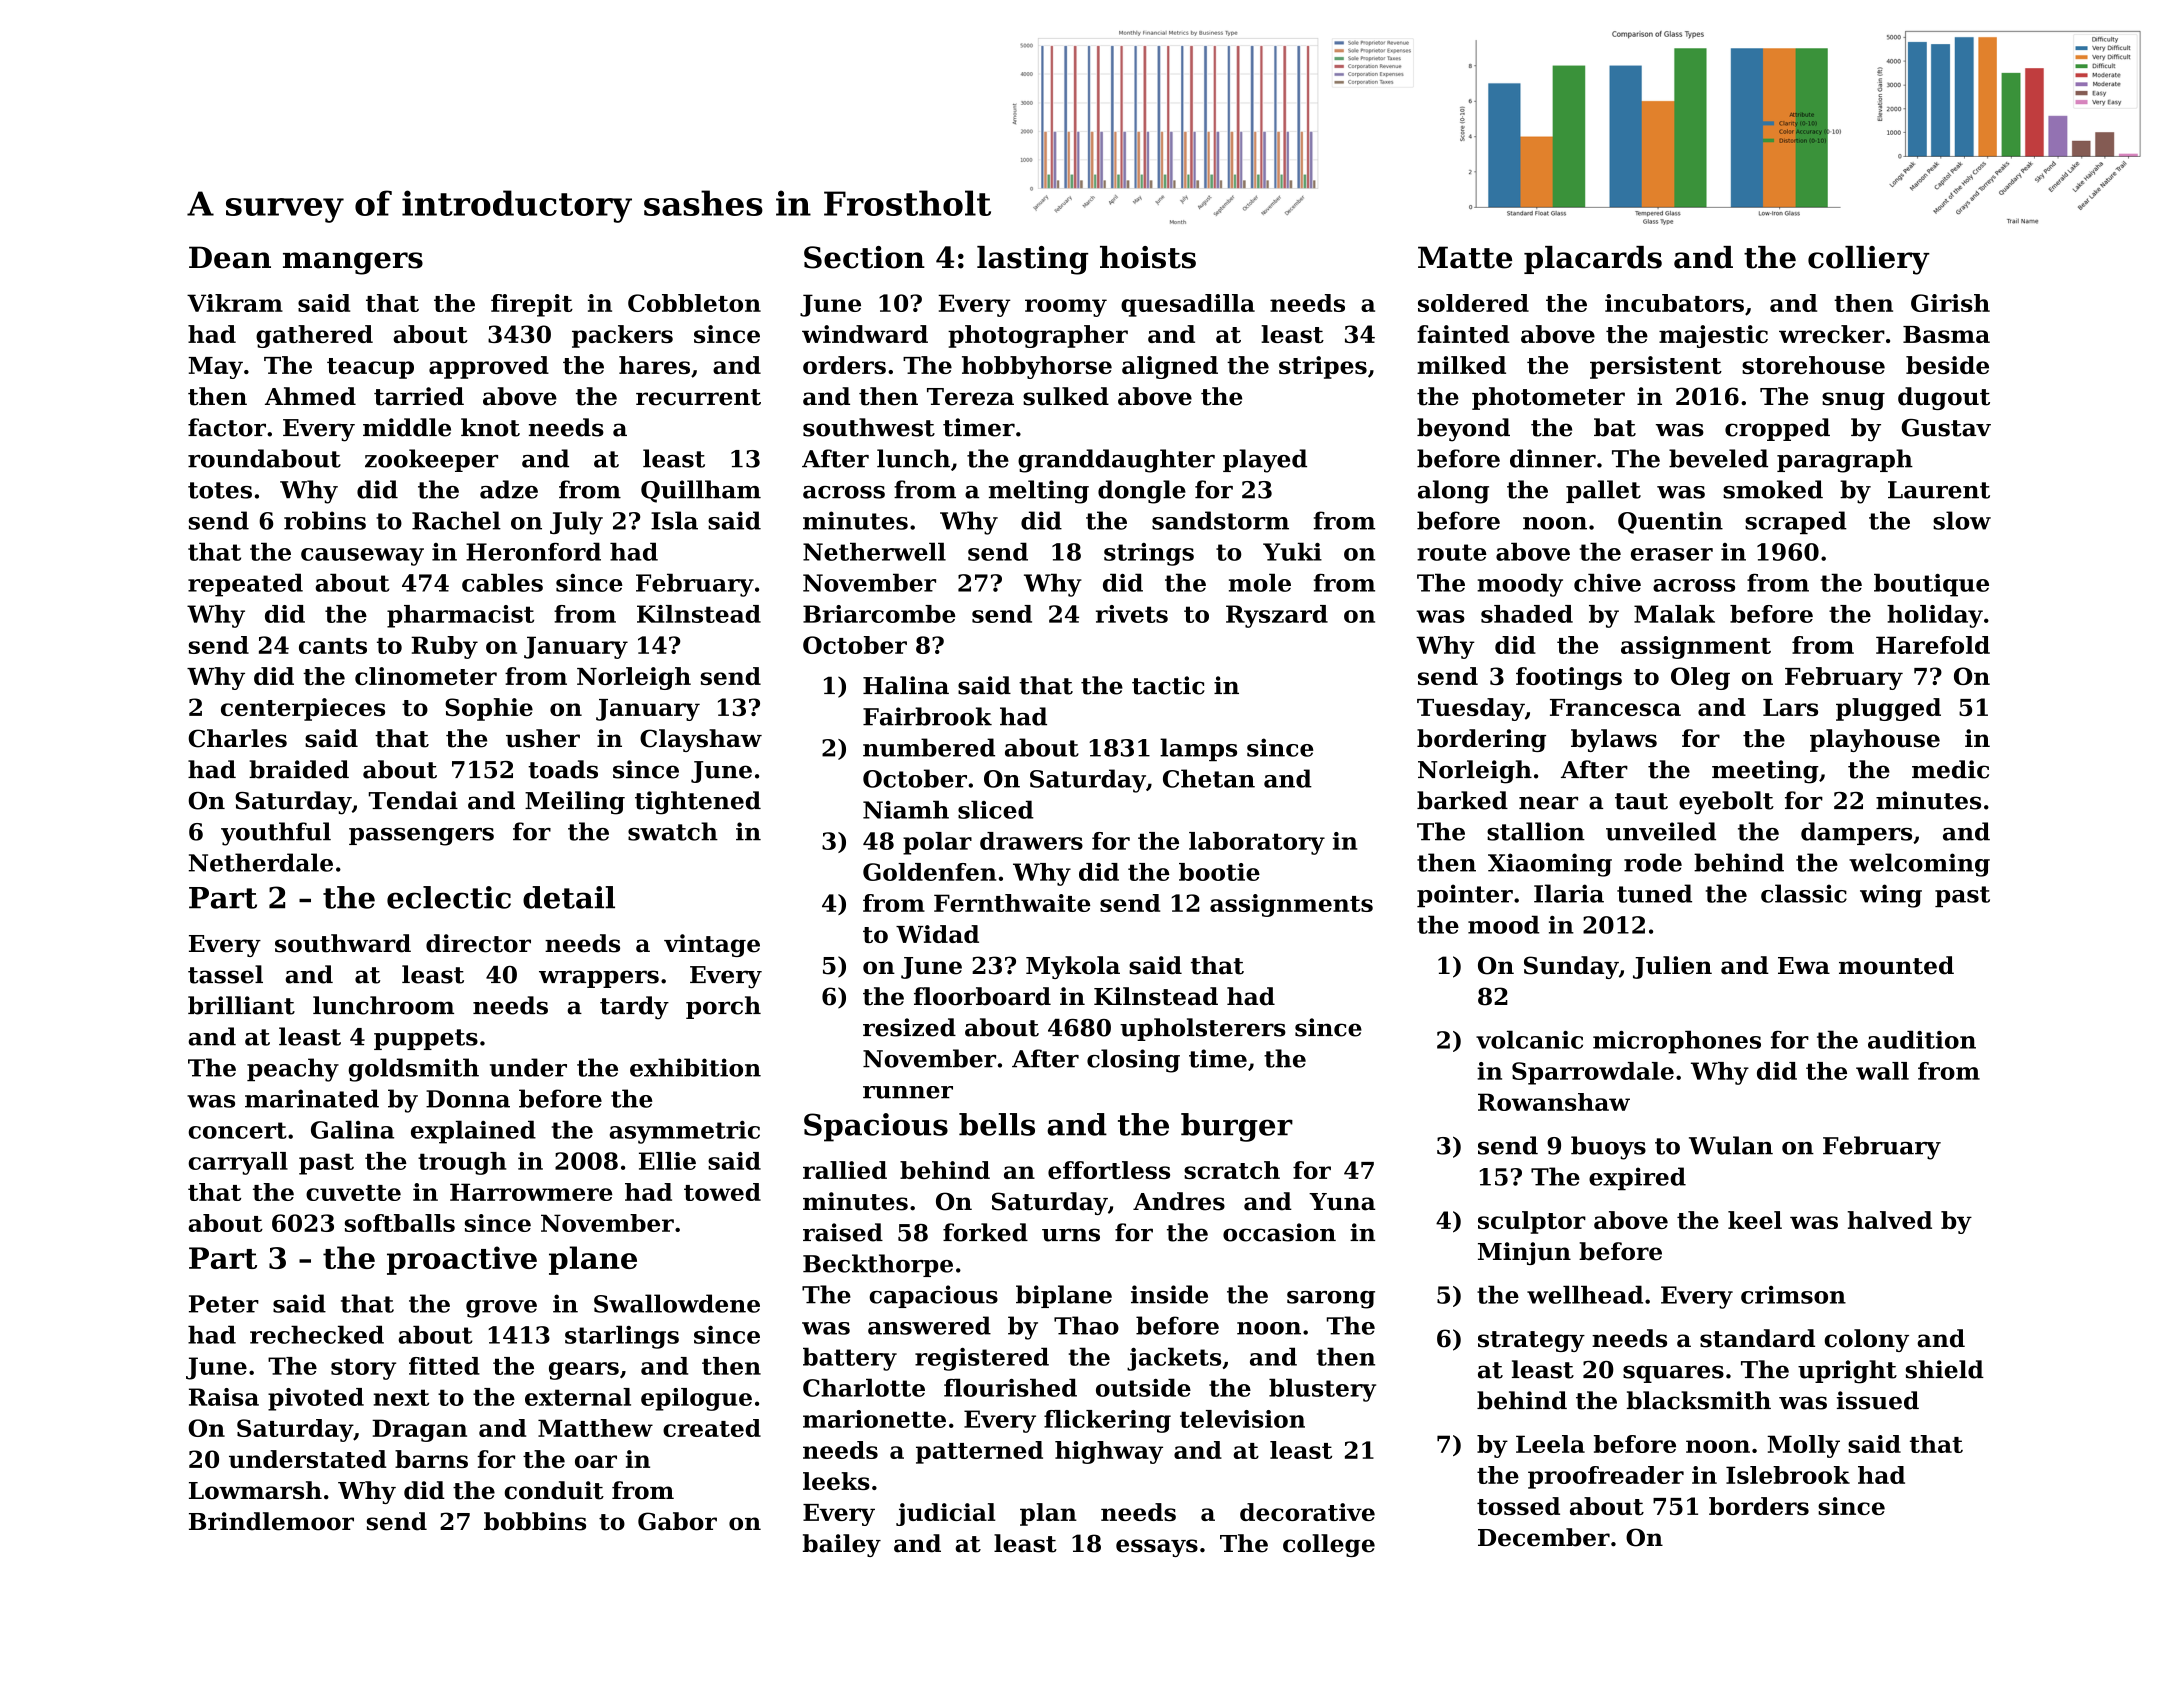 This document has width=2178, height=1683. What do you see at coordinates (865, 334) in the document?
I see `windward` at bounding box center [865, 334].
